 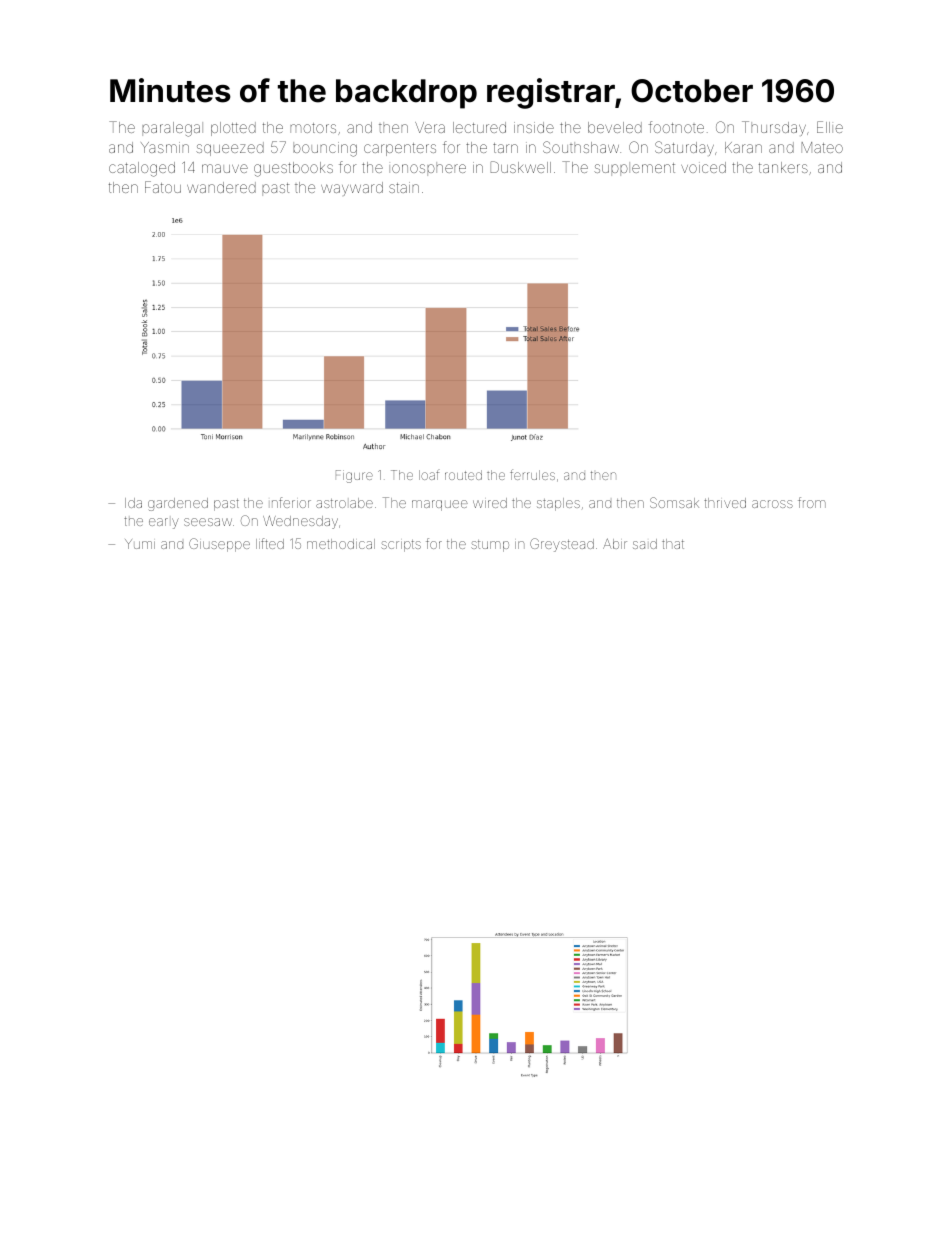 What do you see at coordinates (401, 546) in the screenshot?
I see `scripts` at bounding box center [401, 546].
